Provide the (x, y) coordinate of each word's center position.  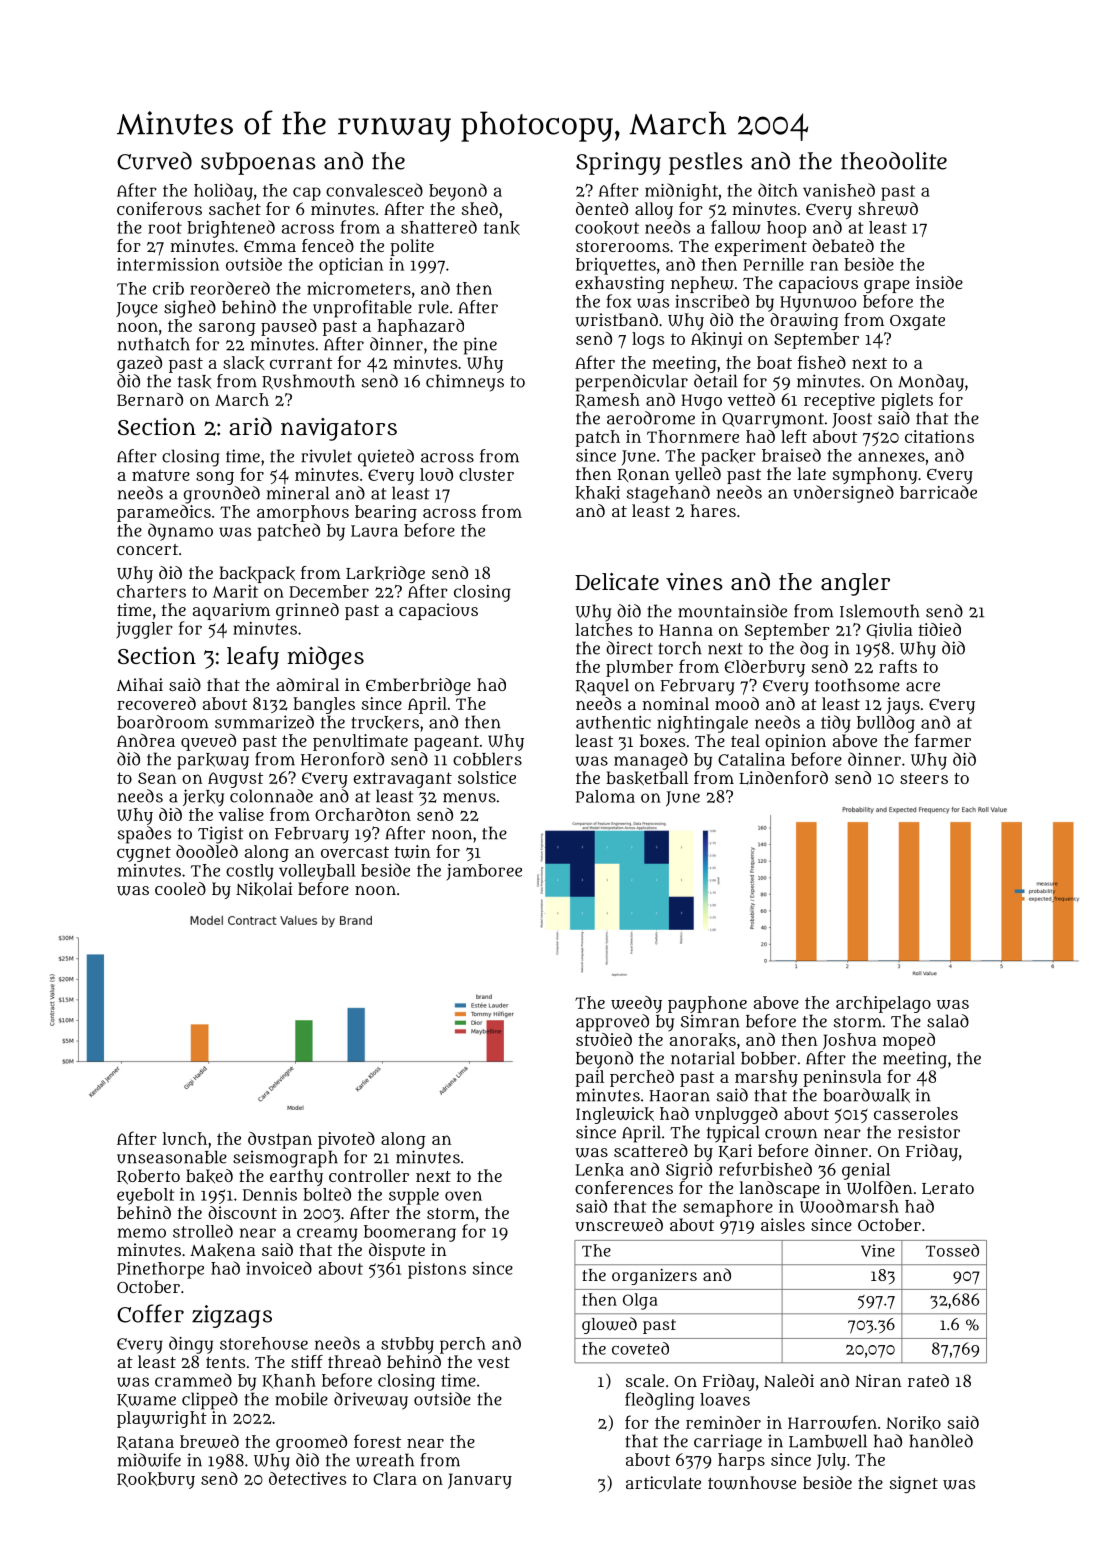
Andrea (146, 740)
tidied (939, 629)
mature (161, 475)
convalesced (374, 190)
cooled (180, 888)
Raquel (602, 687)
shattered (439, 227)
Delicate (617, 581)
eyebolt (146, 1196)
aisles (783, 1224)
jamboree (484, 872)
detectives (307, 1478)
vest (494, 1362)
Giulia (889, 631)
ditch (778, 190)
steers (924, 778)
